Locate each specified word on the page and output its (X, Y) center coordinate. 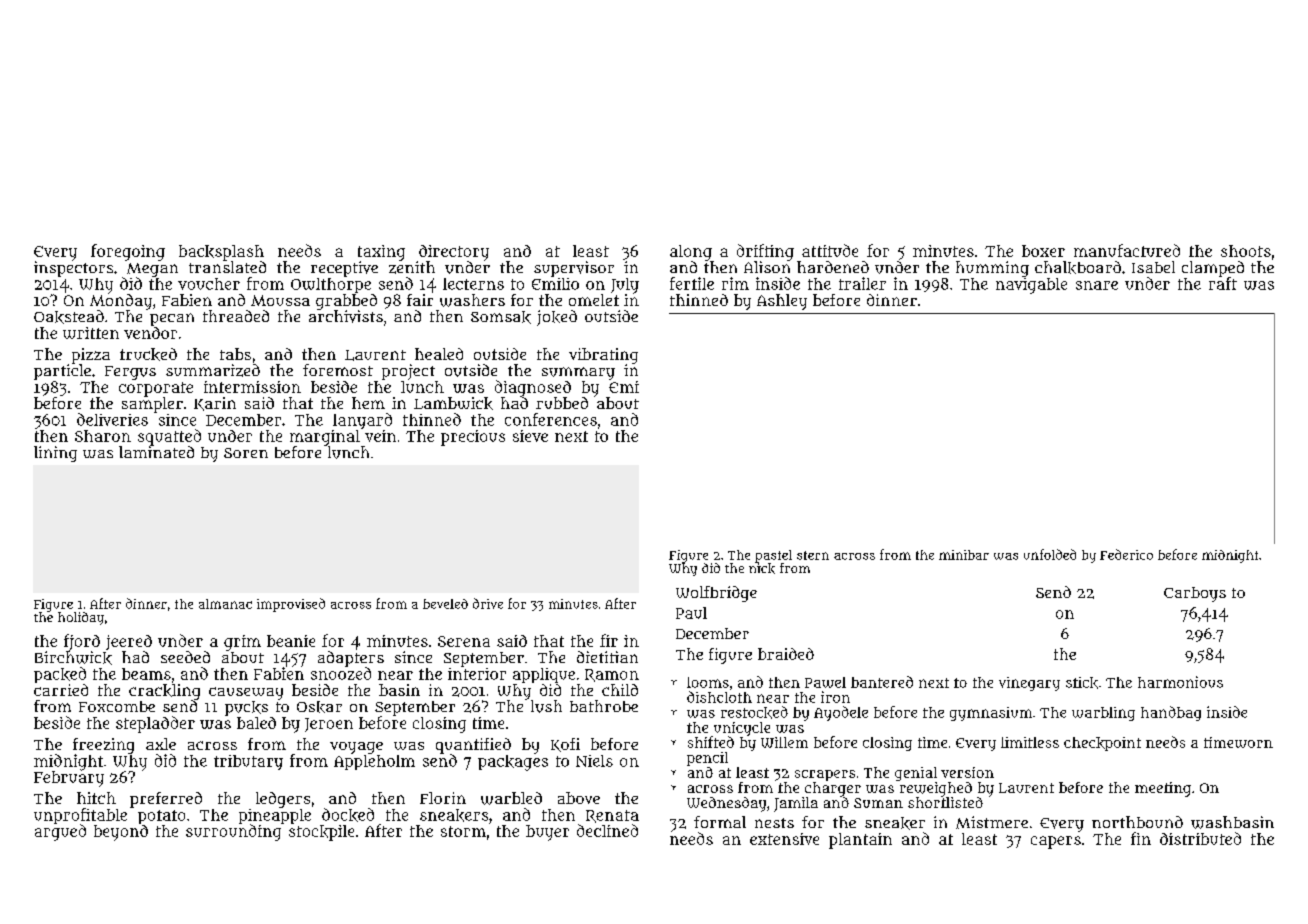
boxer (1043, 251)
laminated (156, 452)
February (69, 779)
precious (473, 438)
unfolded (1050, 554)
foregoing (128, 252)
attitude (830, 250)
